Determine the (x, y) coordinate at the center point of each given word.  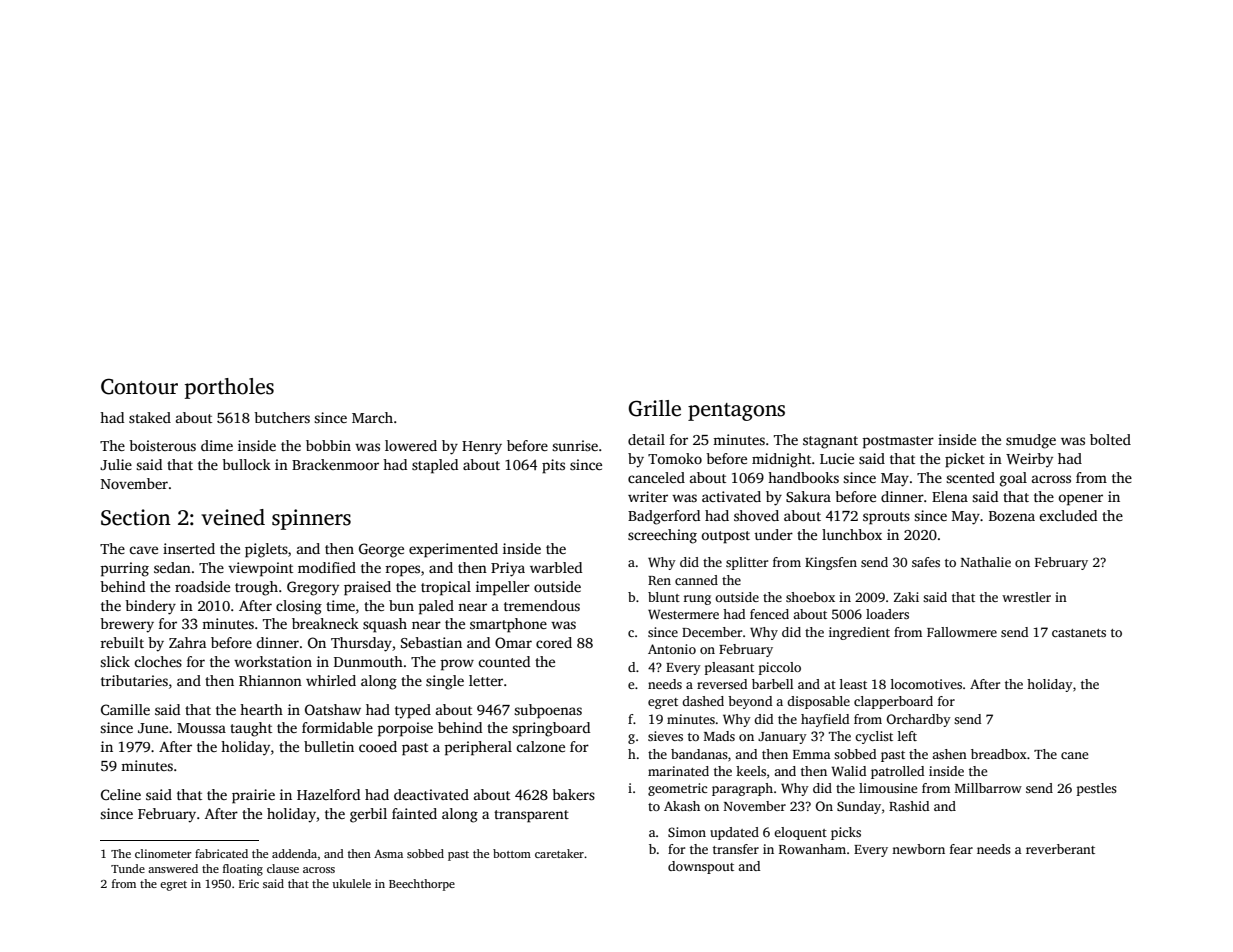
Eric (249, 883)
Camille (125, 709)
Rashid (909, 806)
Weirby (1029, 460)
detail (646, 439)
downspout (701, 867)
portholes (229, 388)
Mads (719, 736)
